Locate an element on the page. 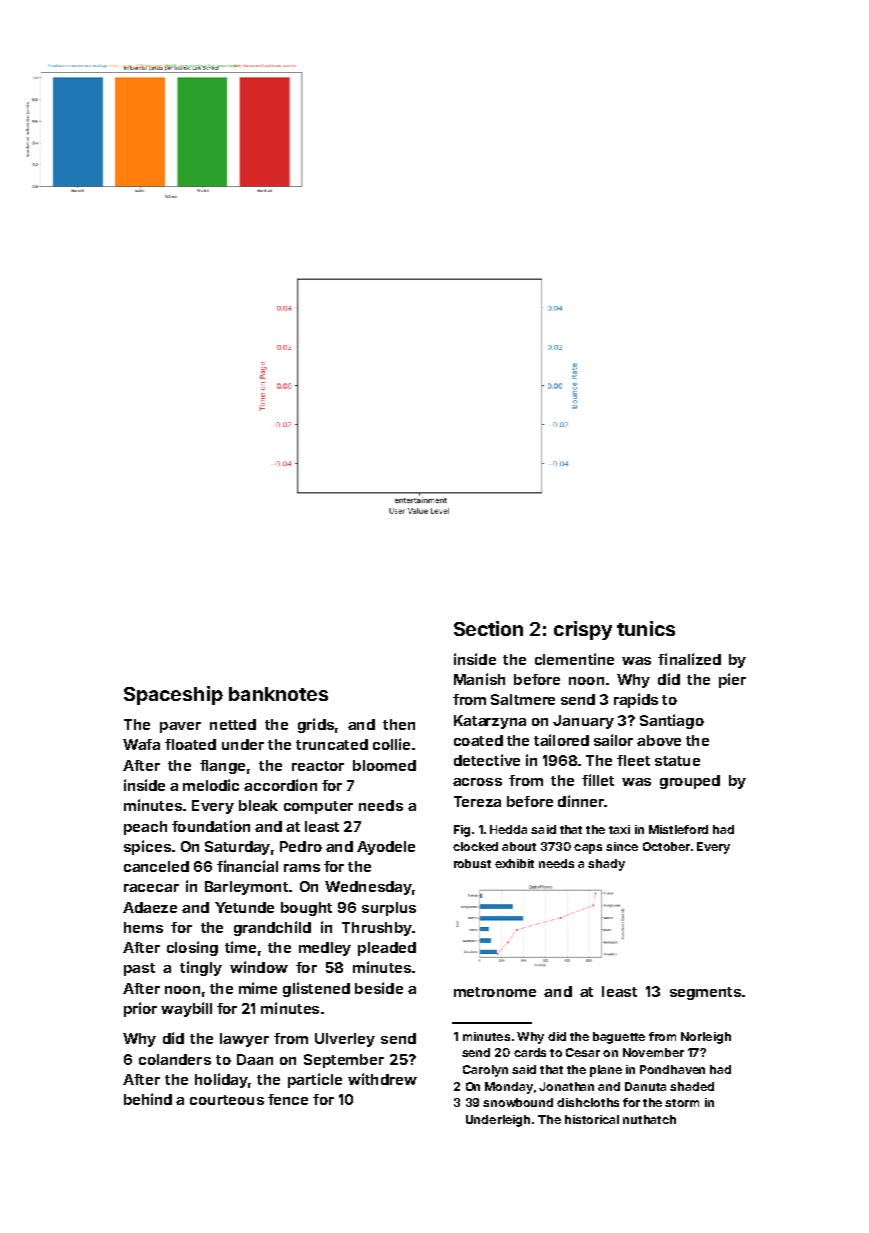  canceled is located at coordinates (156, 866).
